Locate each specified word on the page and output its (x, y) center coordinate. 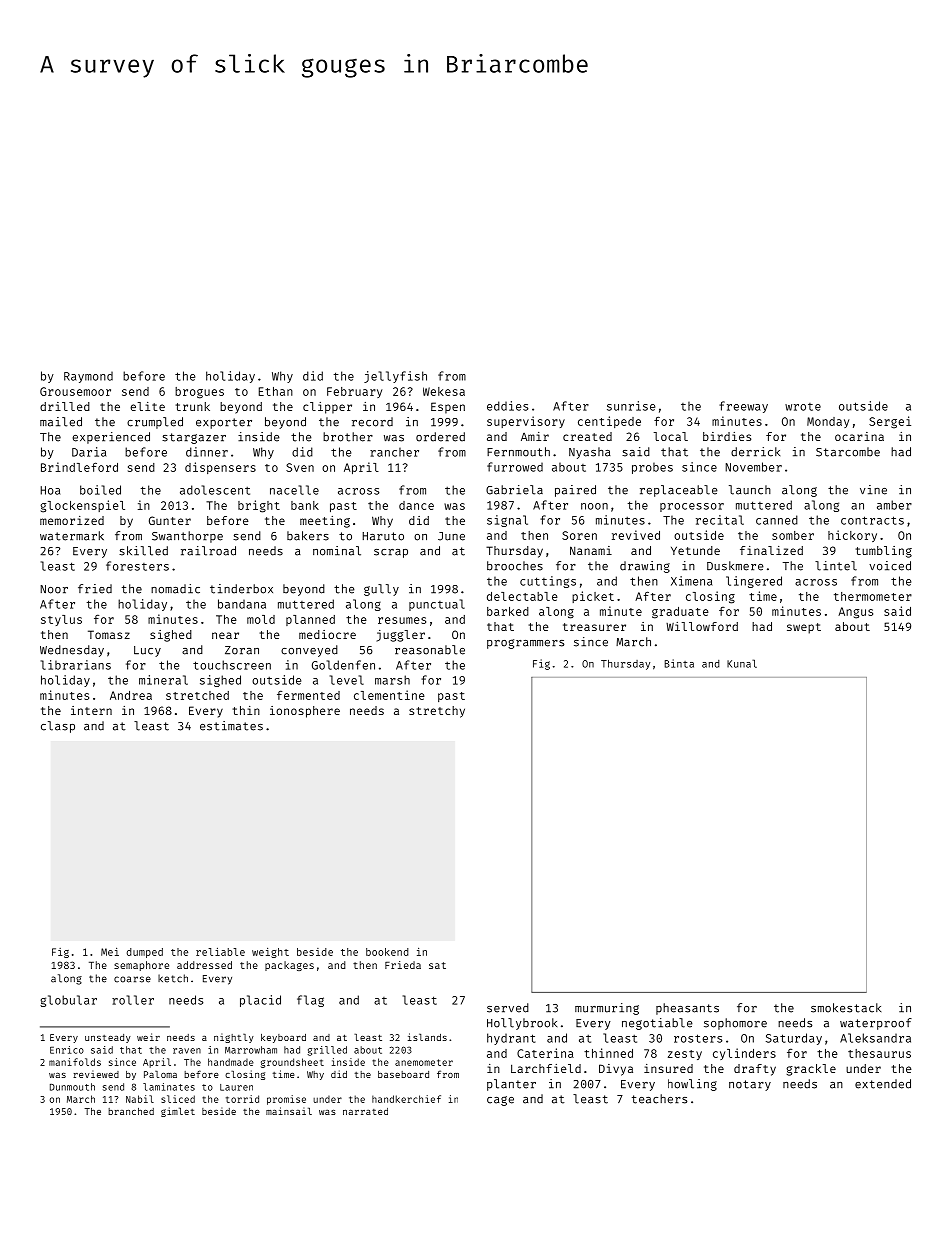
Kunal (742, 663)
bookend (387, 952)
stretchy (437, 712)
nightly (234, 1038)
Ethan (276, 391)
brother (348, 437)
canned (777, 520)
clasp (58, 727)
